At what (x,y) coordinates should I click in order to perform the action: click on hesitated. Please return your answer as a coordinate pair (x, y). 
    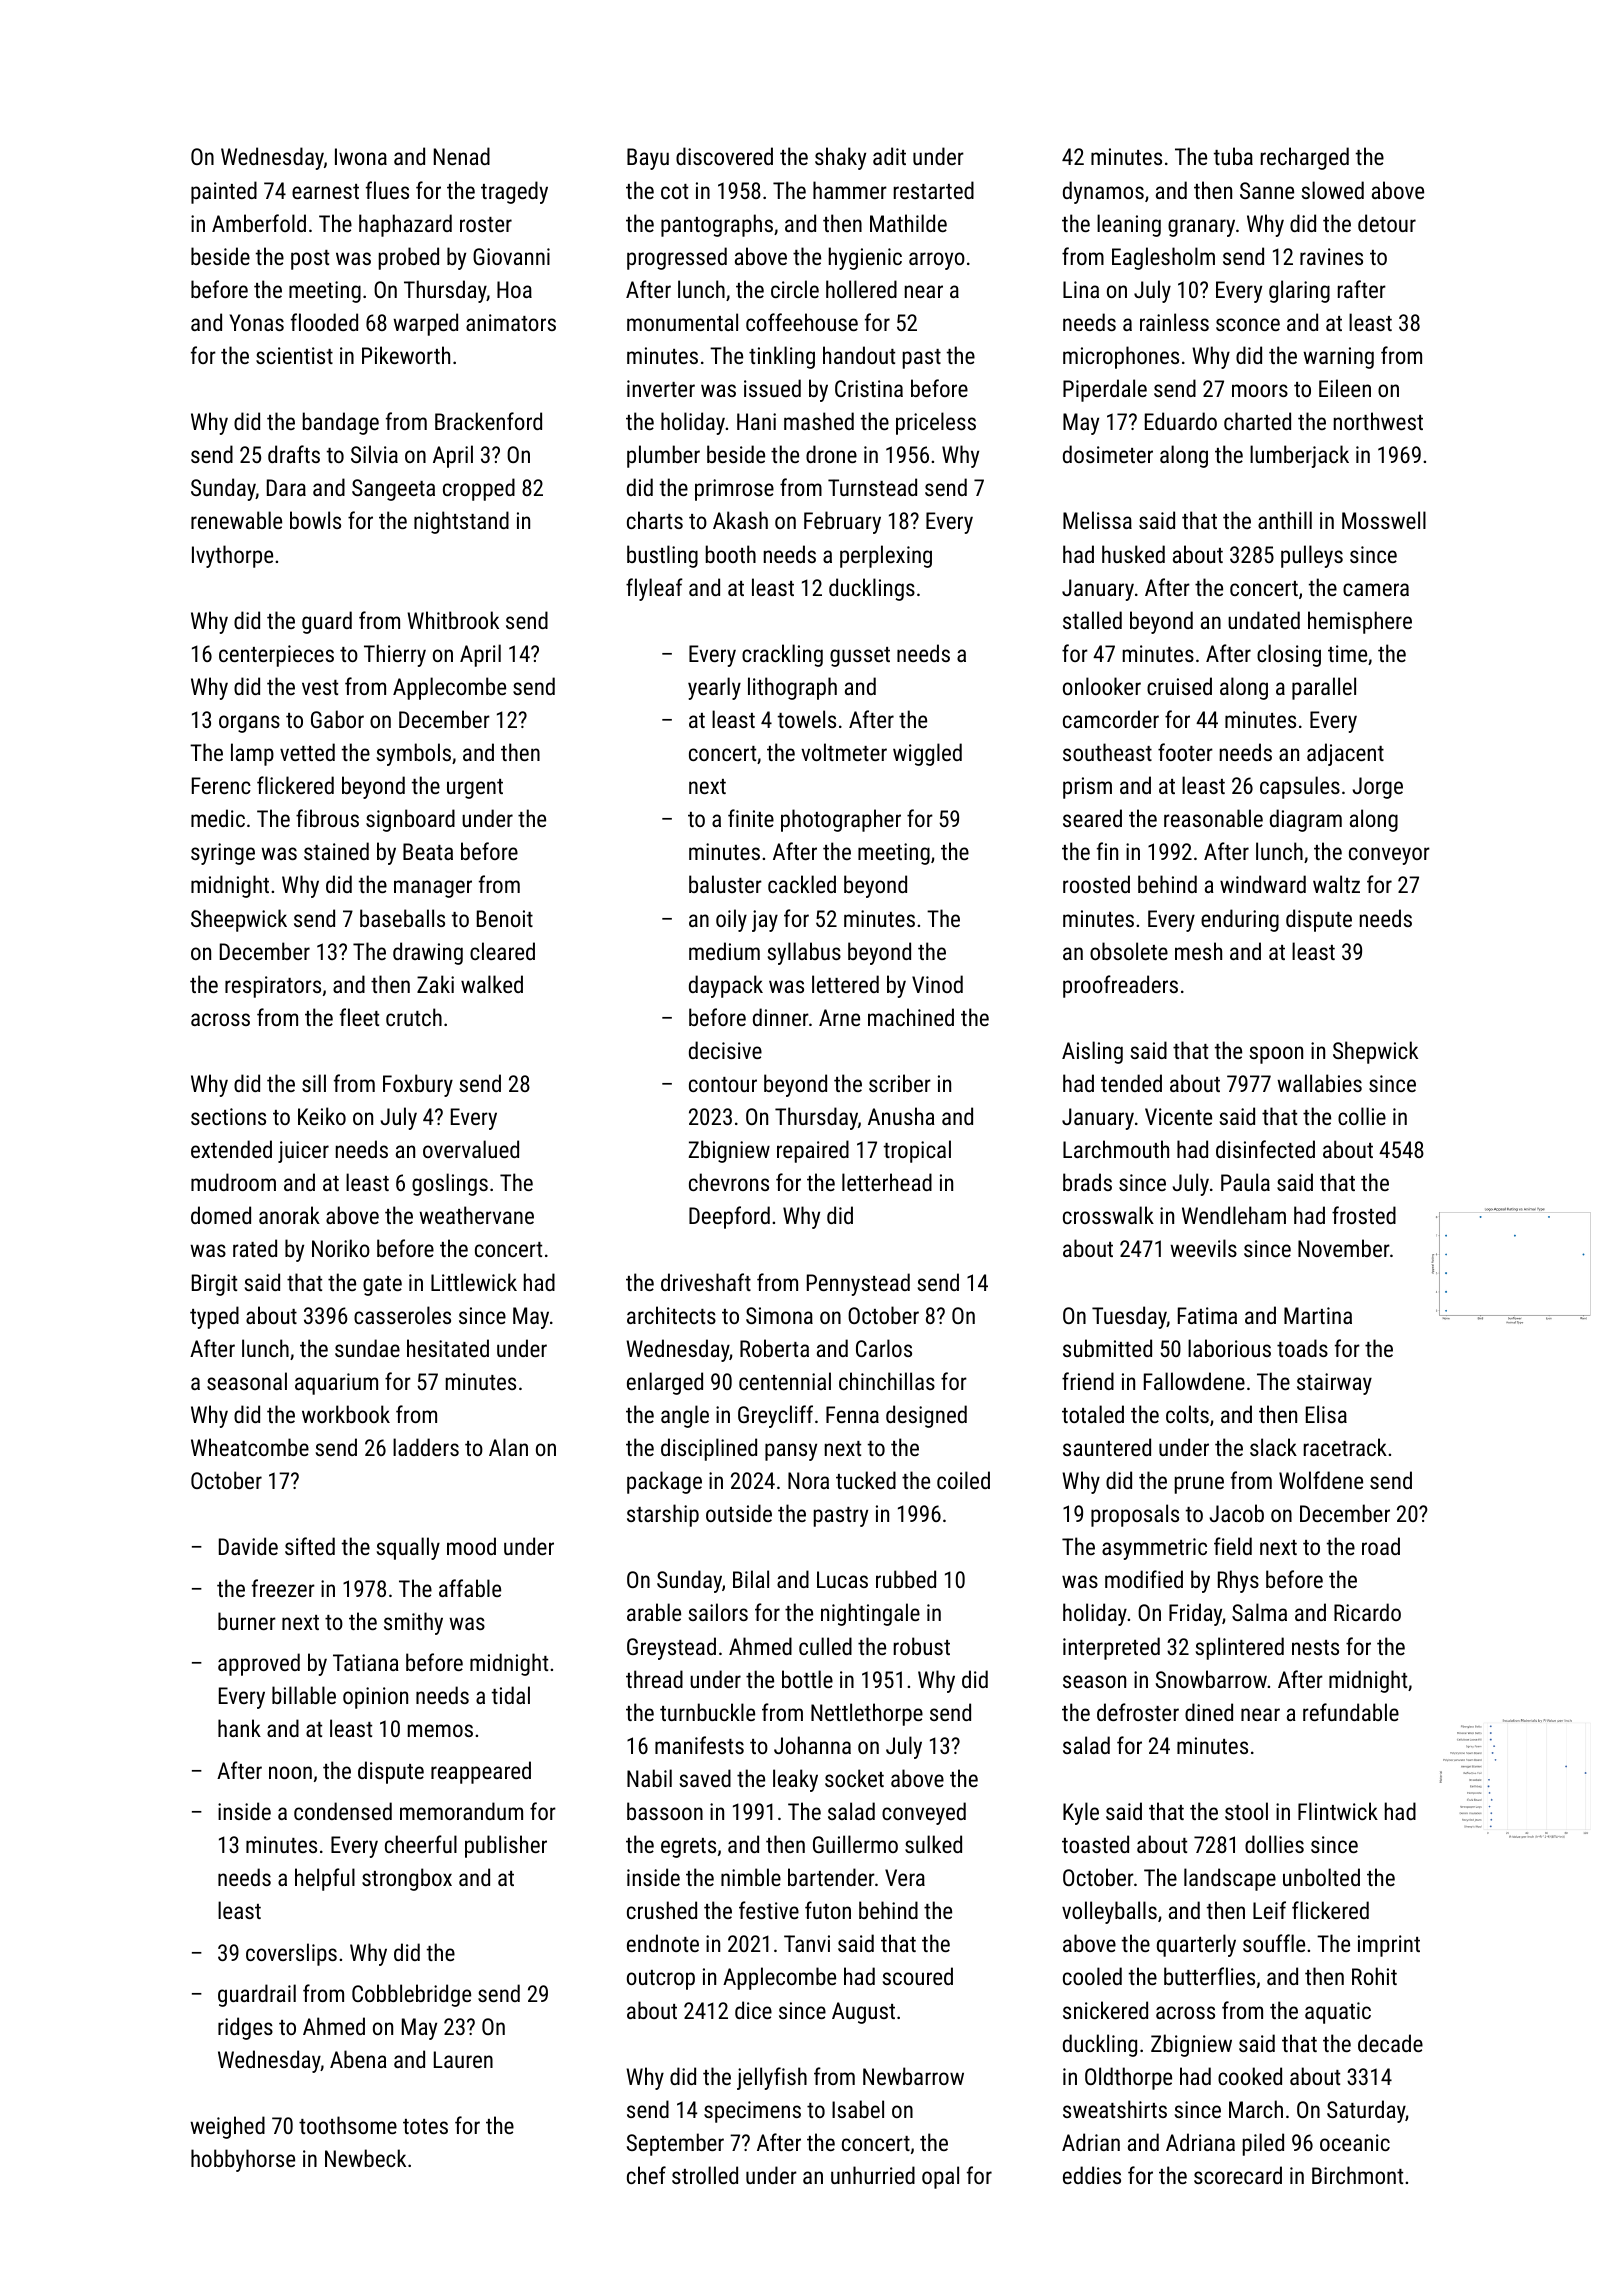
    Looking at the image, I should click on (448, 1348).
